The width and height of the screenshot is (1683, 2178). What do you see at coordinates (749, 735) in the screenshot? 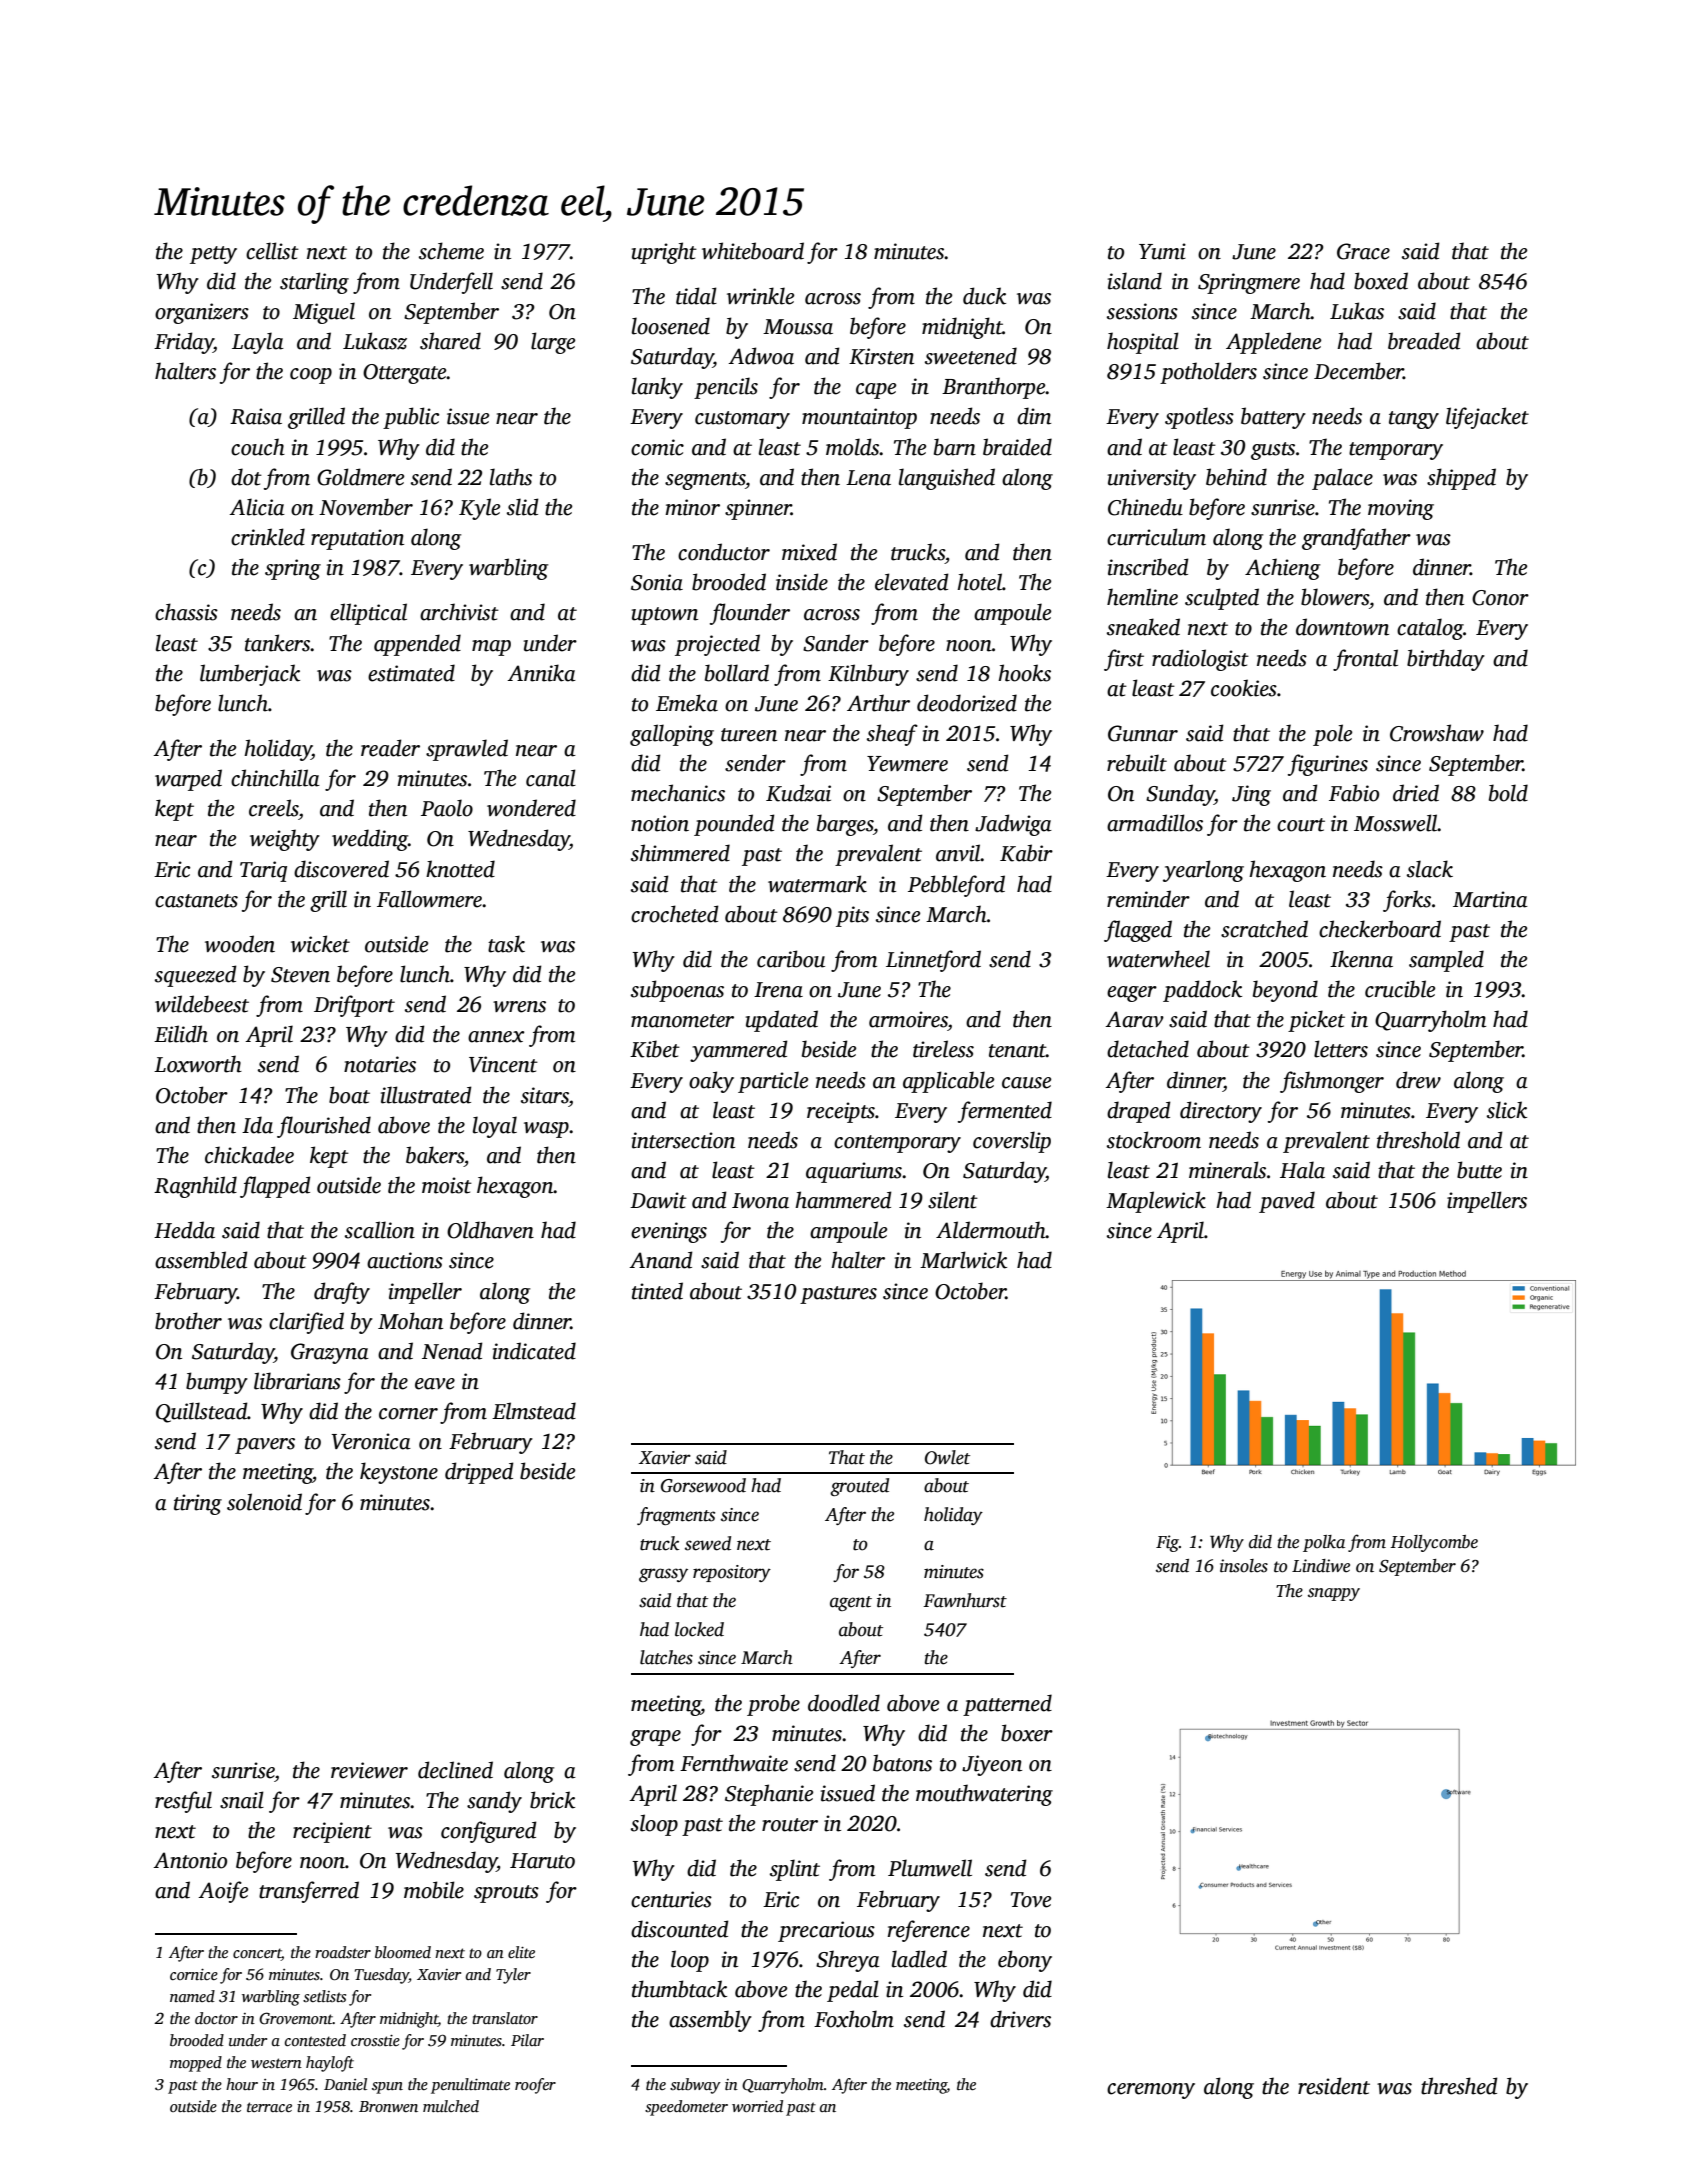
I see `tureen` at bounding box center [749, 735].
